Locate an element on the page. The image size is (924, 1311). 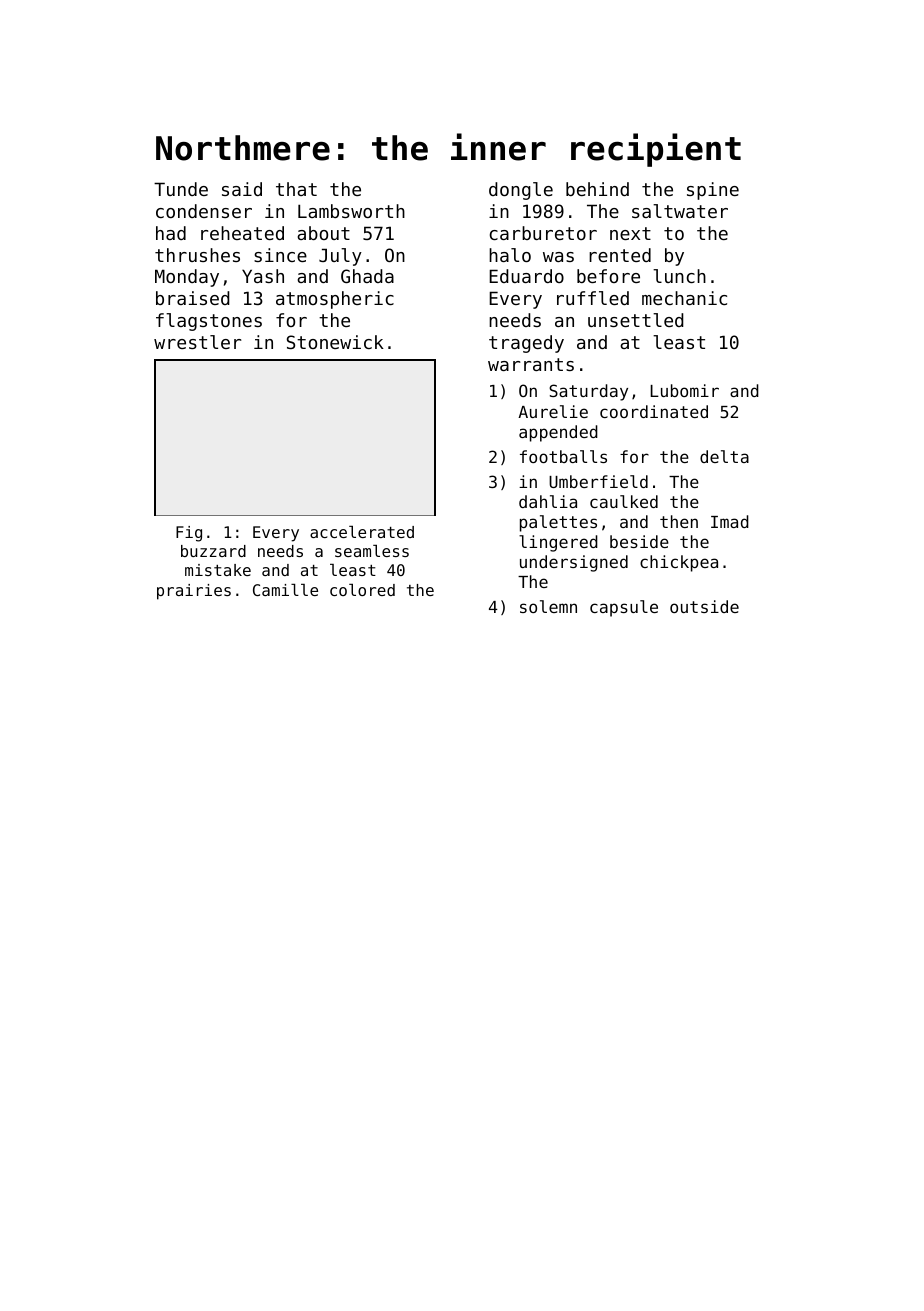
warrants is located at coordinates (531, 364).
